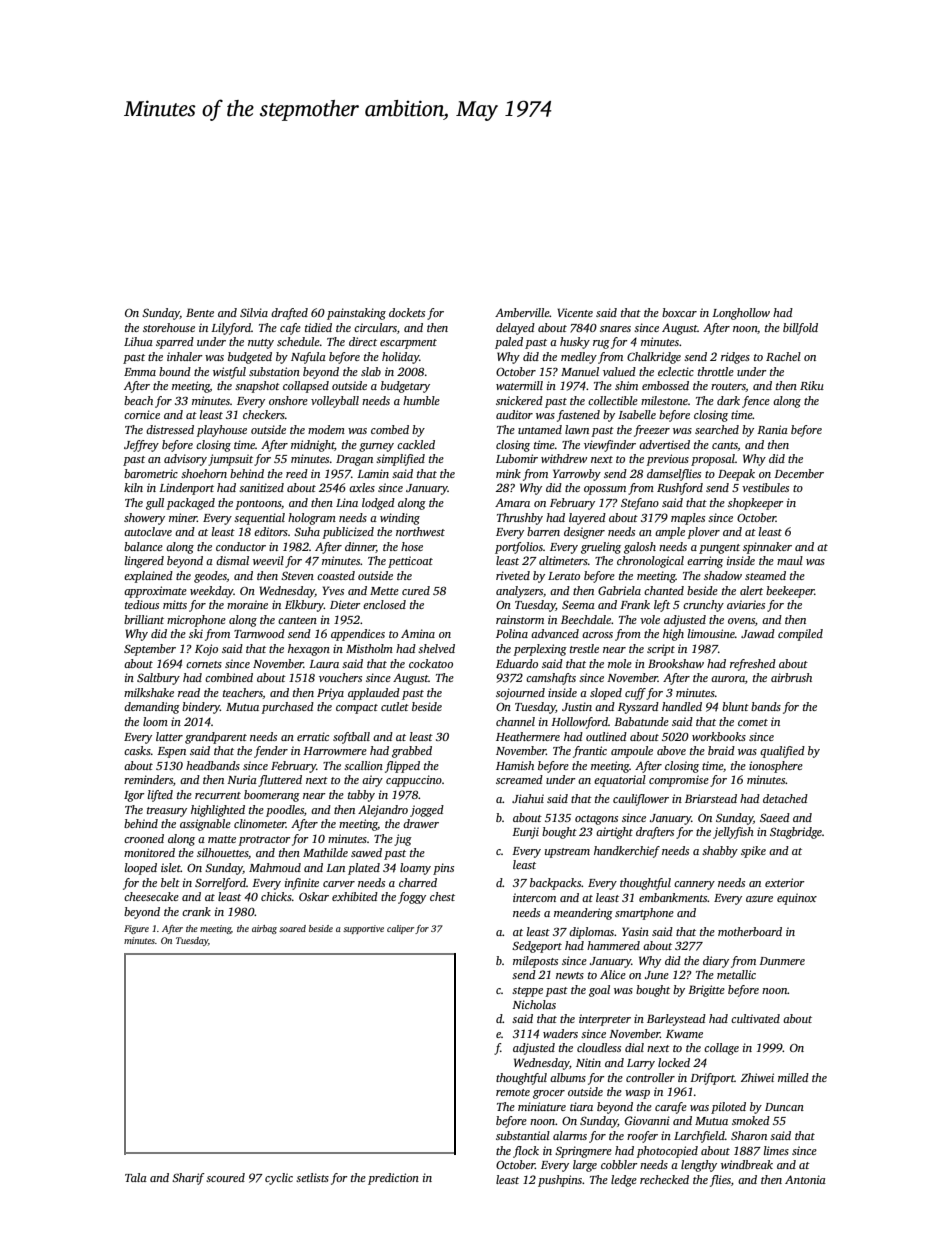  Describe the element at coordinates (169, 736) in the screenshot. I see `latter` at that location.
